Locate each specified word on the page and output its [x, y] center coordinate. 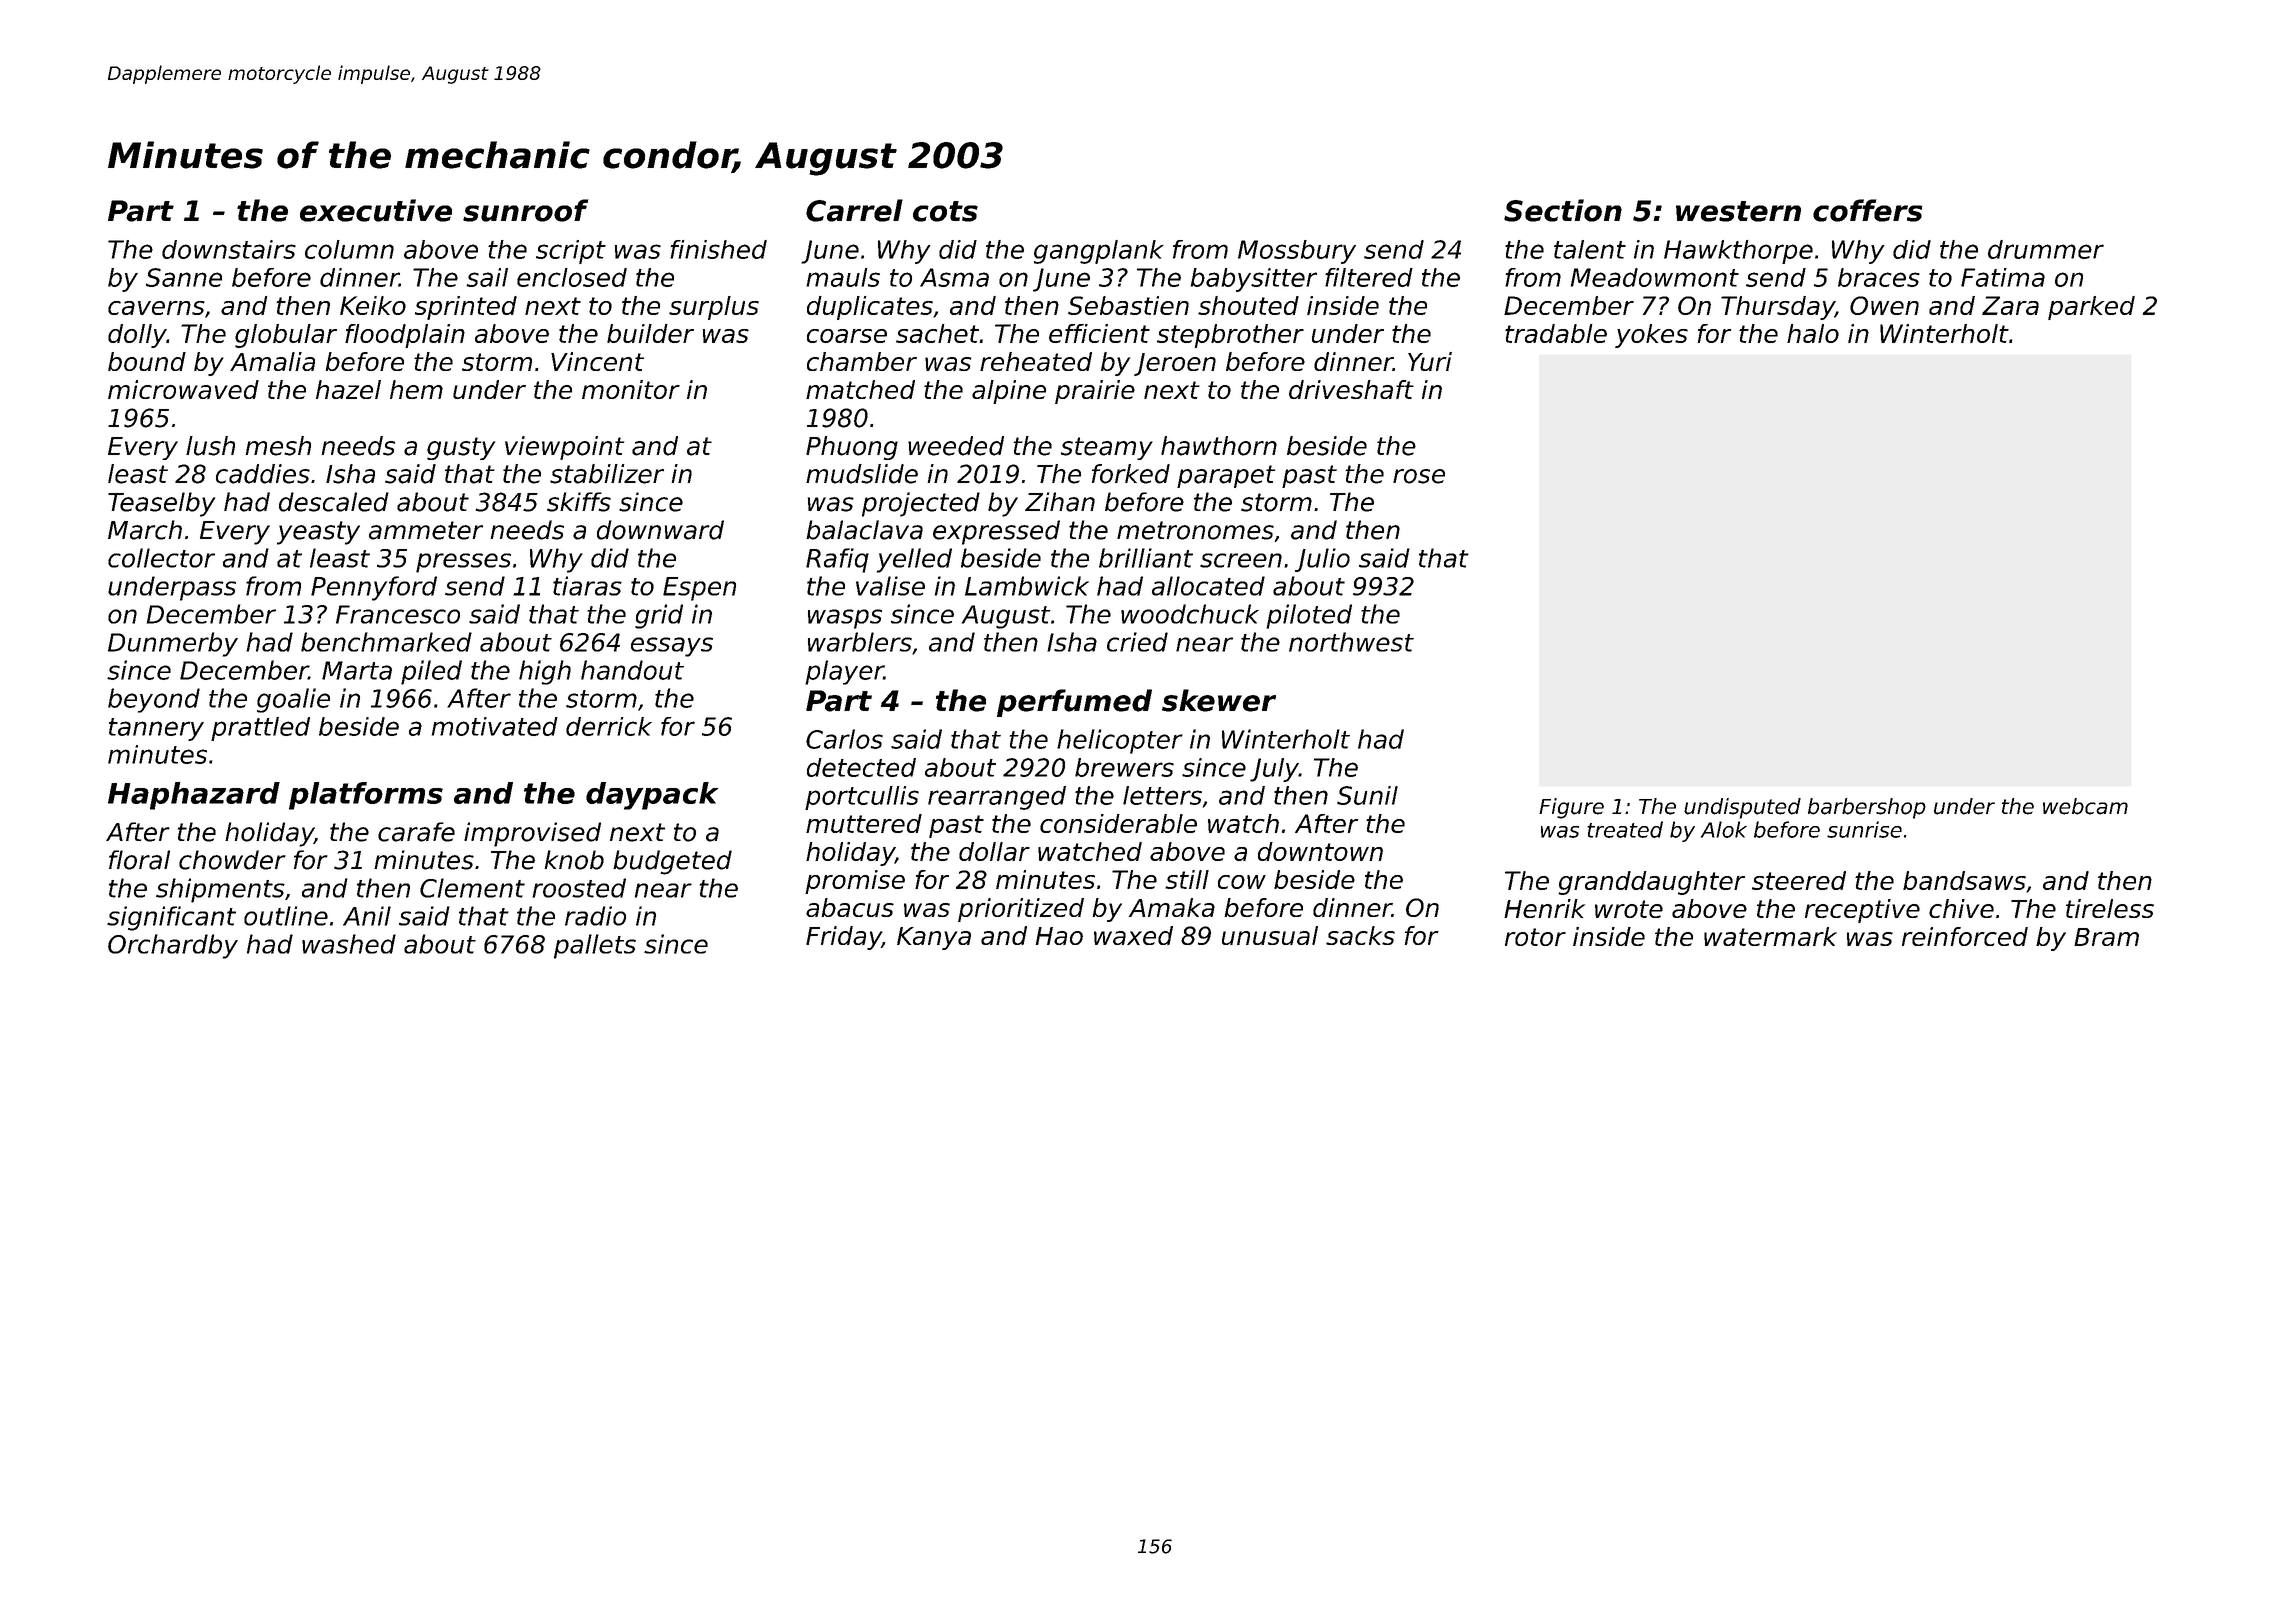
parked [2091, 308]
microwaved [183, 389]
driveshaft [1351, 389]
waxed [1133, 935]
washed [349, 944]
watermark [1770, 936]
